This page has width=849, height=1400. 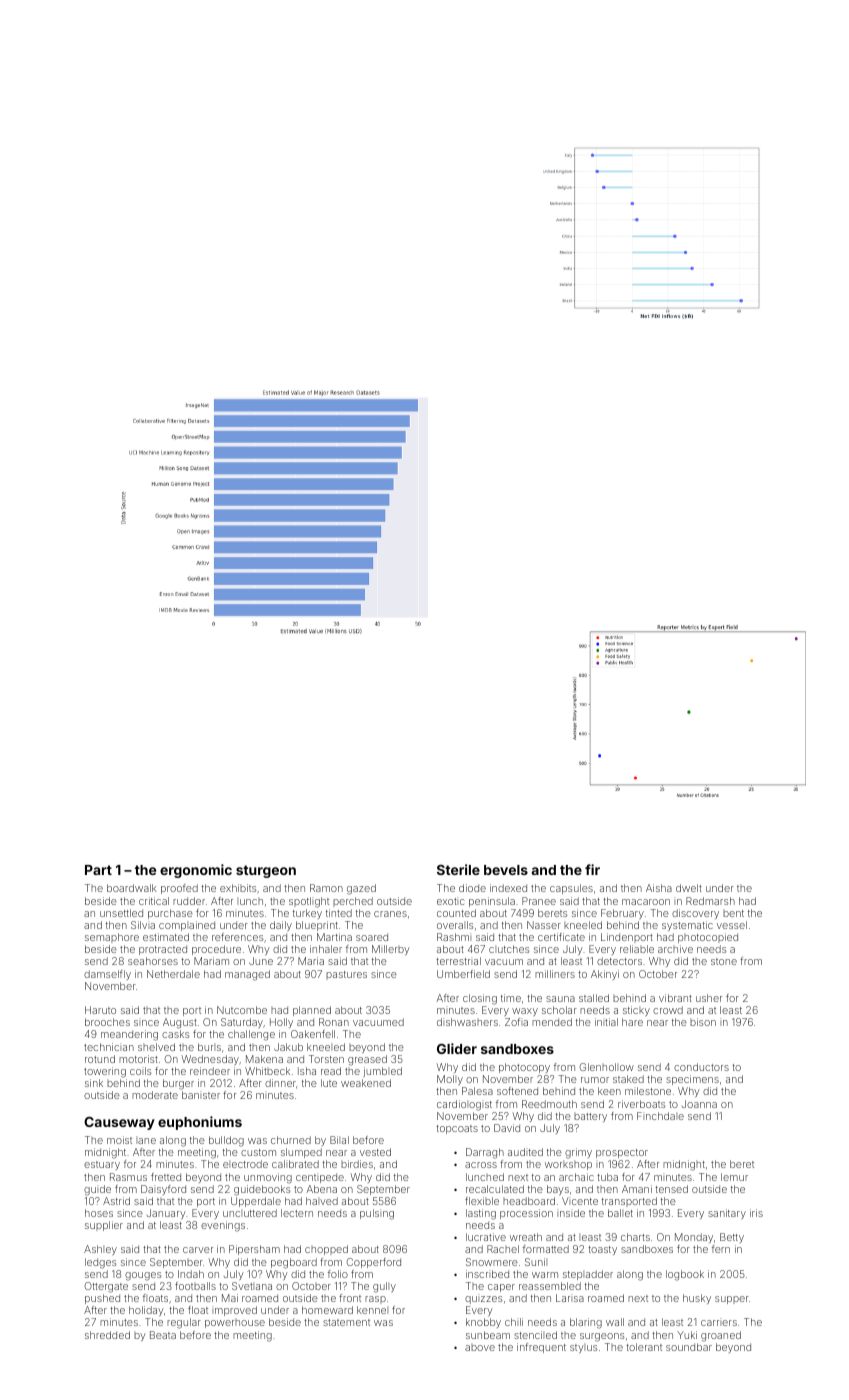 What do you see at coordinates (689, 888) in the page?
I see `dwelt` at bounding box center [689, 888].
